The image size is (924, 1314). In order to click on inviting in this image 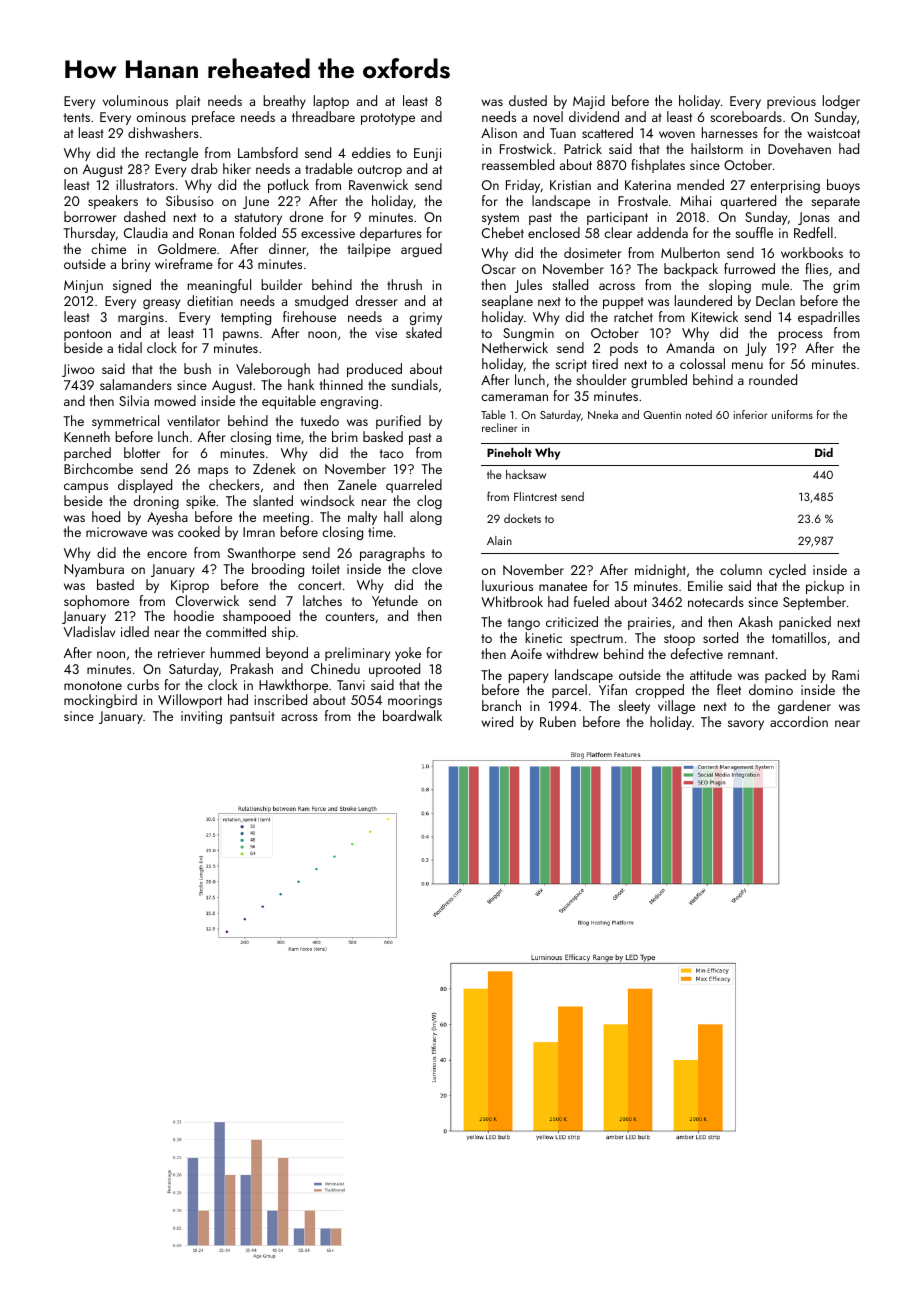, I will do `click(201, 717)`.
